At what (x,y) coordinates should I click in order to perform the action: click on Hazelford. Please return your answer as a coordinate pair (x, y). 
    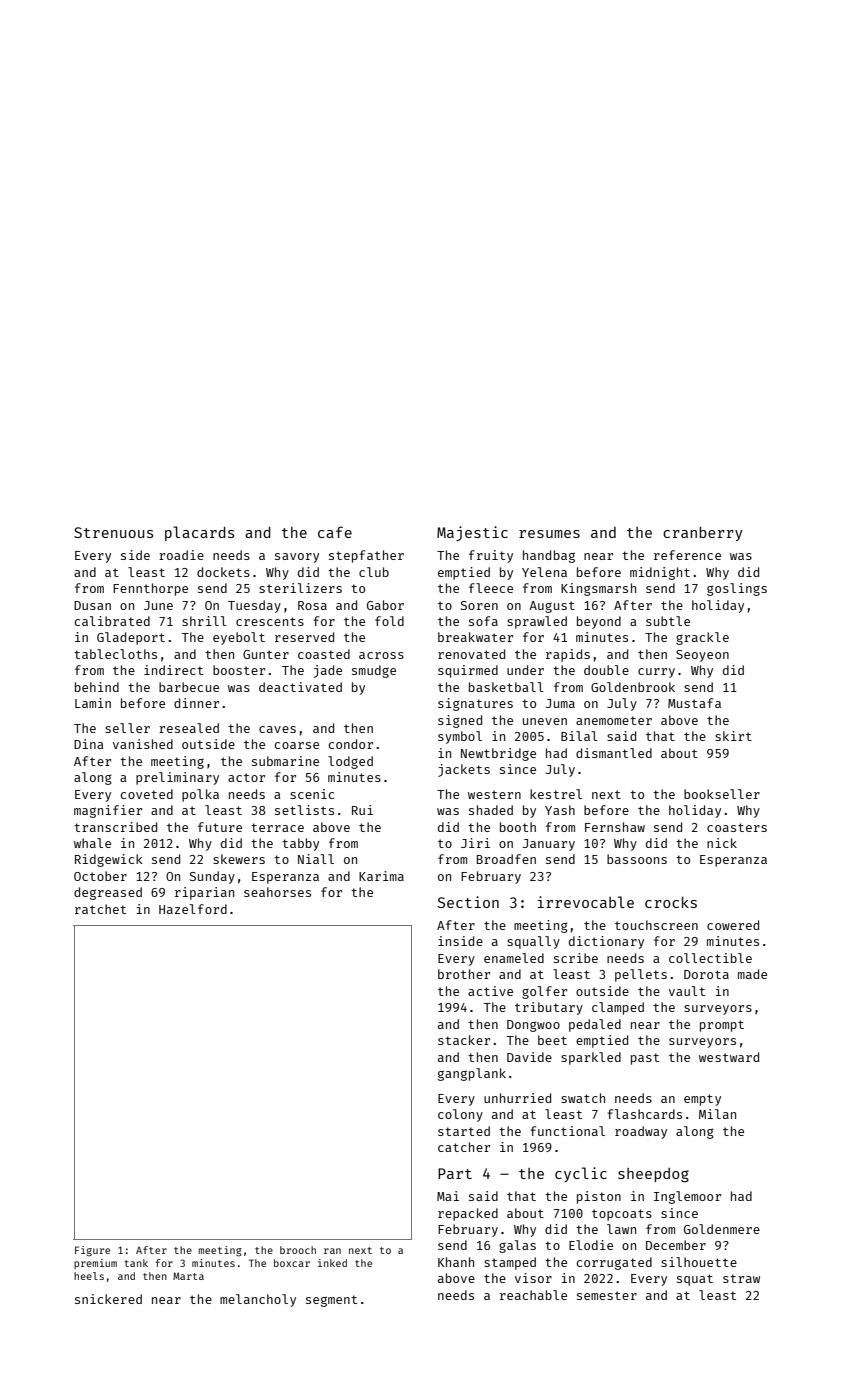
    Looking at the image, I should click on (193, 909).
